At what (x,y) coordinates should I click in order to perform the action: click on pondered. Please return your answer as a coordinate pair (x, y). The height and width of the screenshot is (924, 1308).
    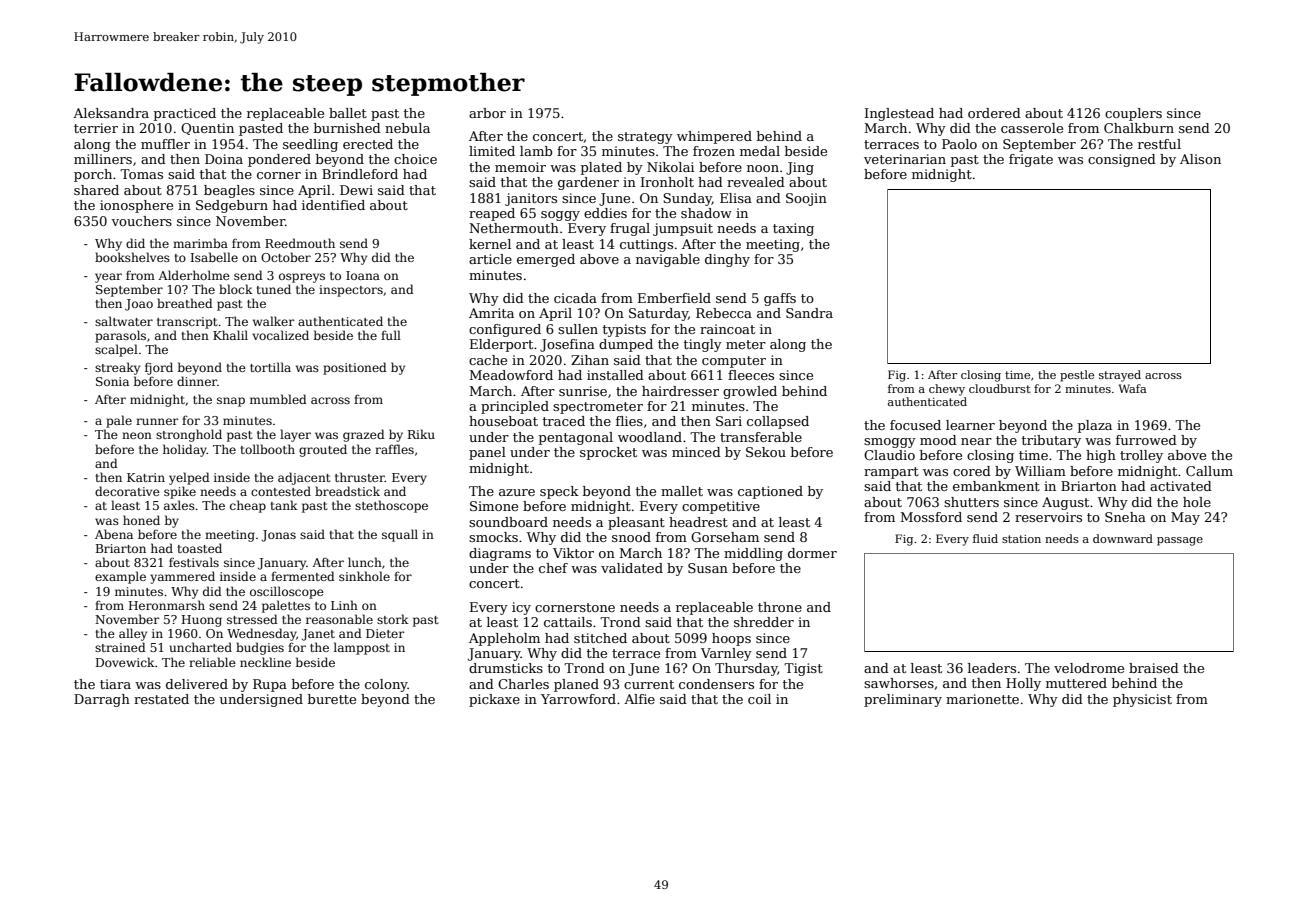
    Looking at the image, I should click on (279, 160).
